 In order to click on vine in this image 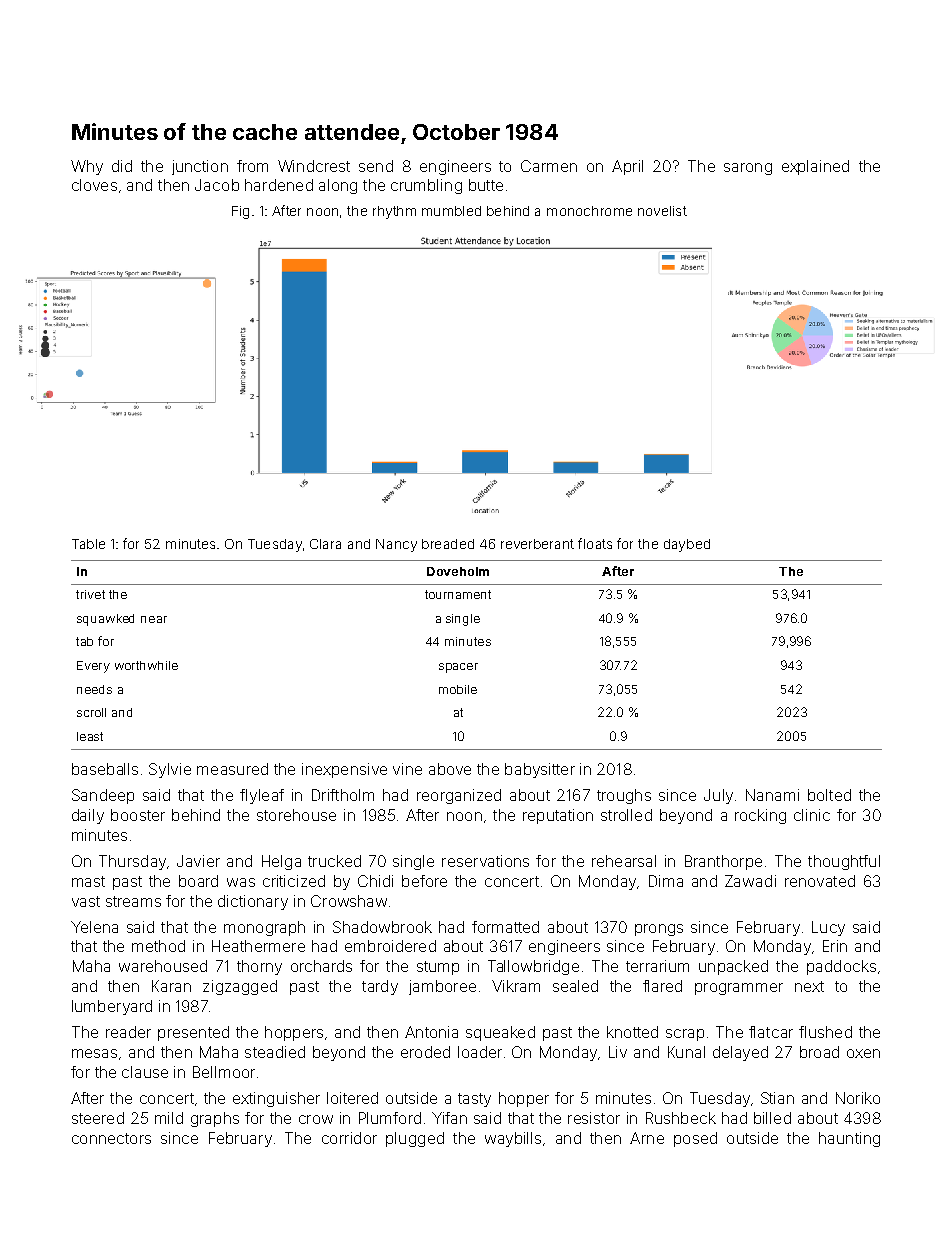, I will do `click(407, 769)`.
